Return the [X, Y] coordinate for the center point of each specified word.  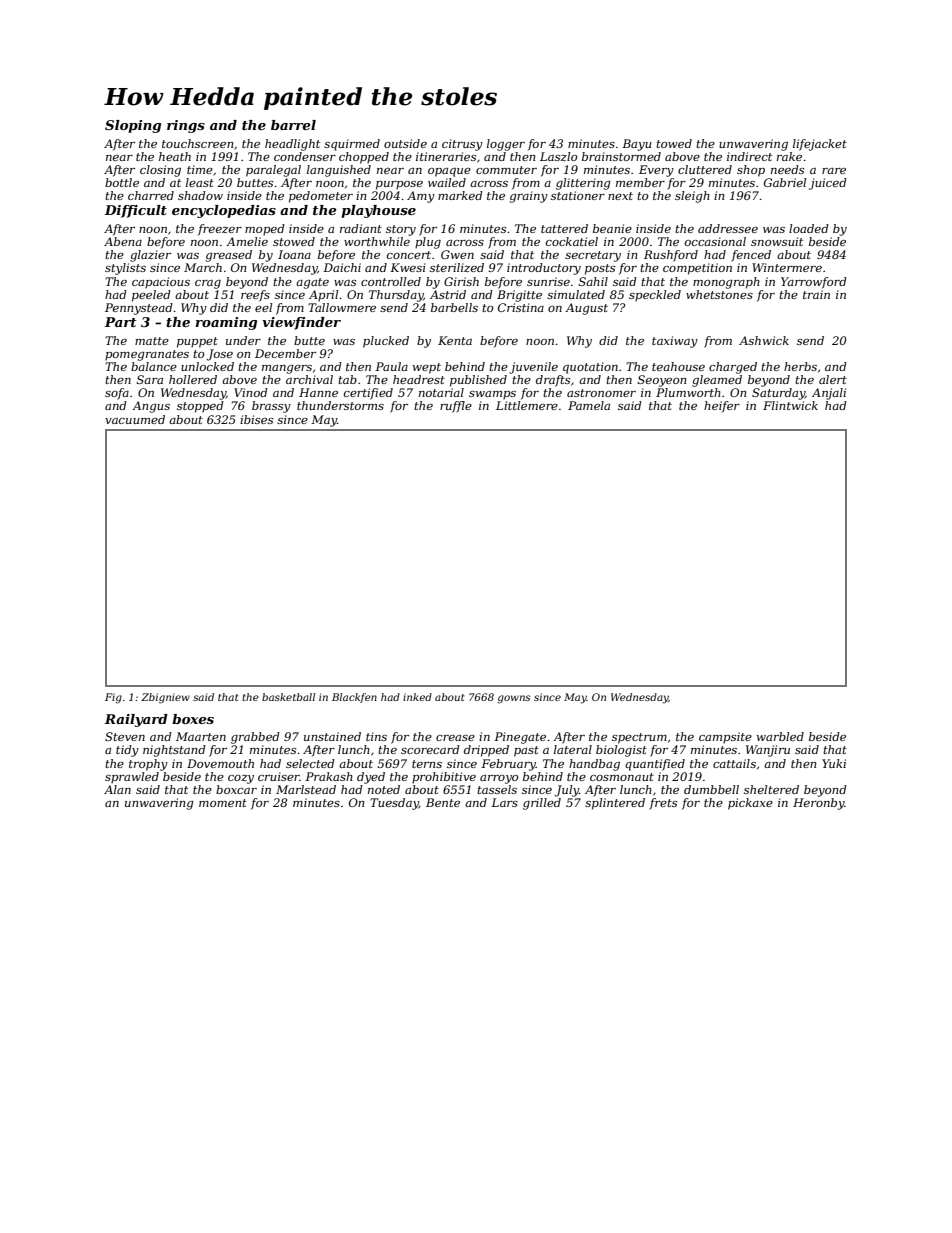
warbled [780, 736]
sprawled [132, 778]
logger [506, 145]
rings [186, 126]
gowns [513, 699]
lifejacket [820, 145]
